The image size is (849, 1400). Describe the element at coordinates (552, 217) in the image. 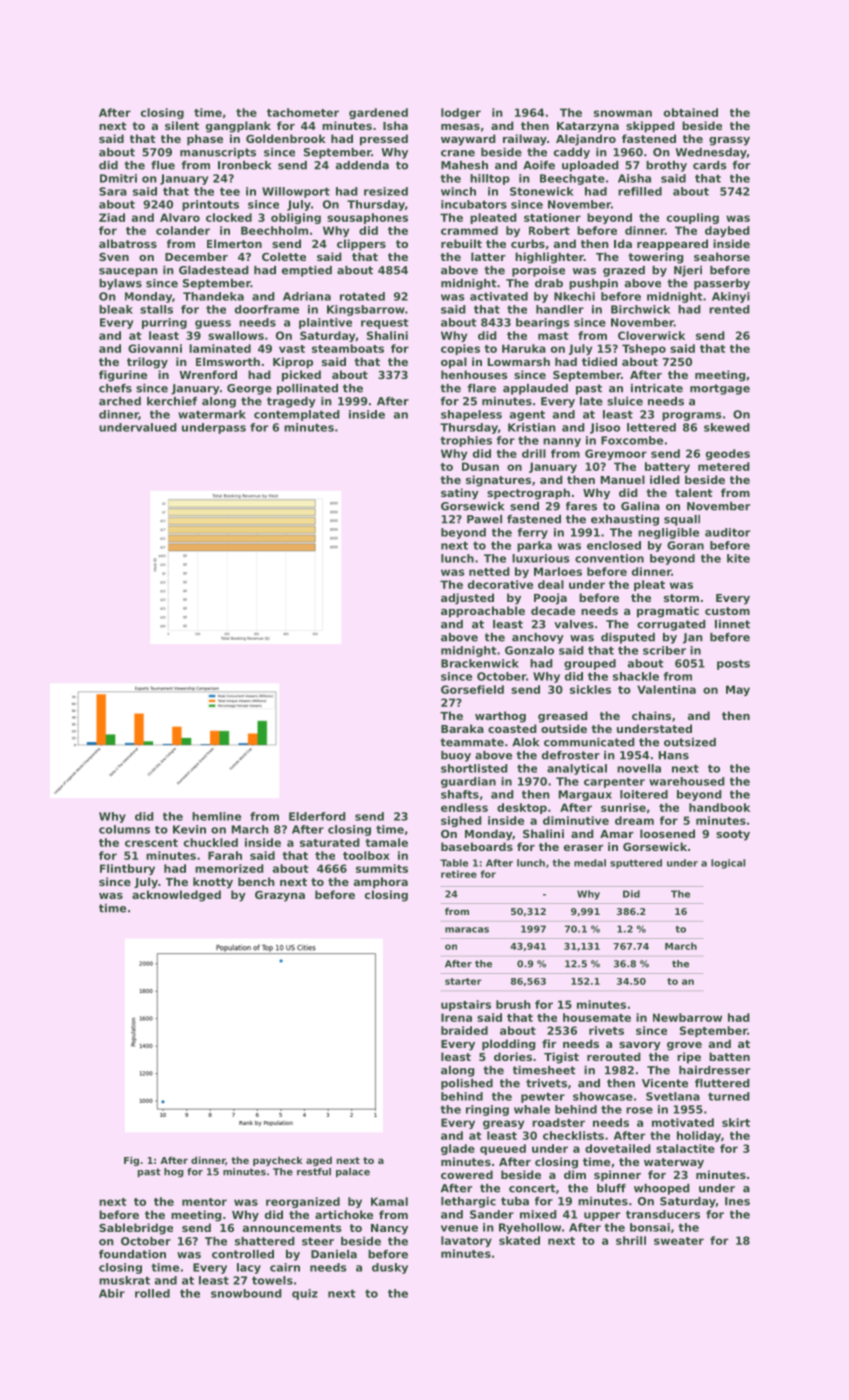

I see `stationer` at that location.
